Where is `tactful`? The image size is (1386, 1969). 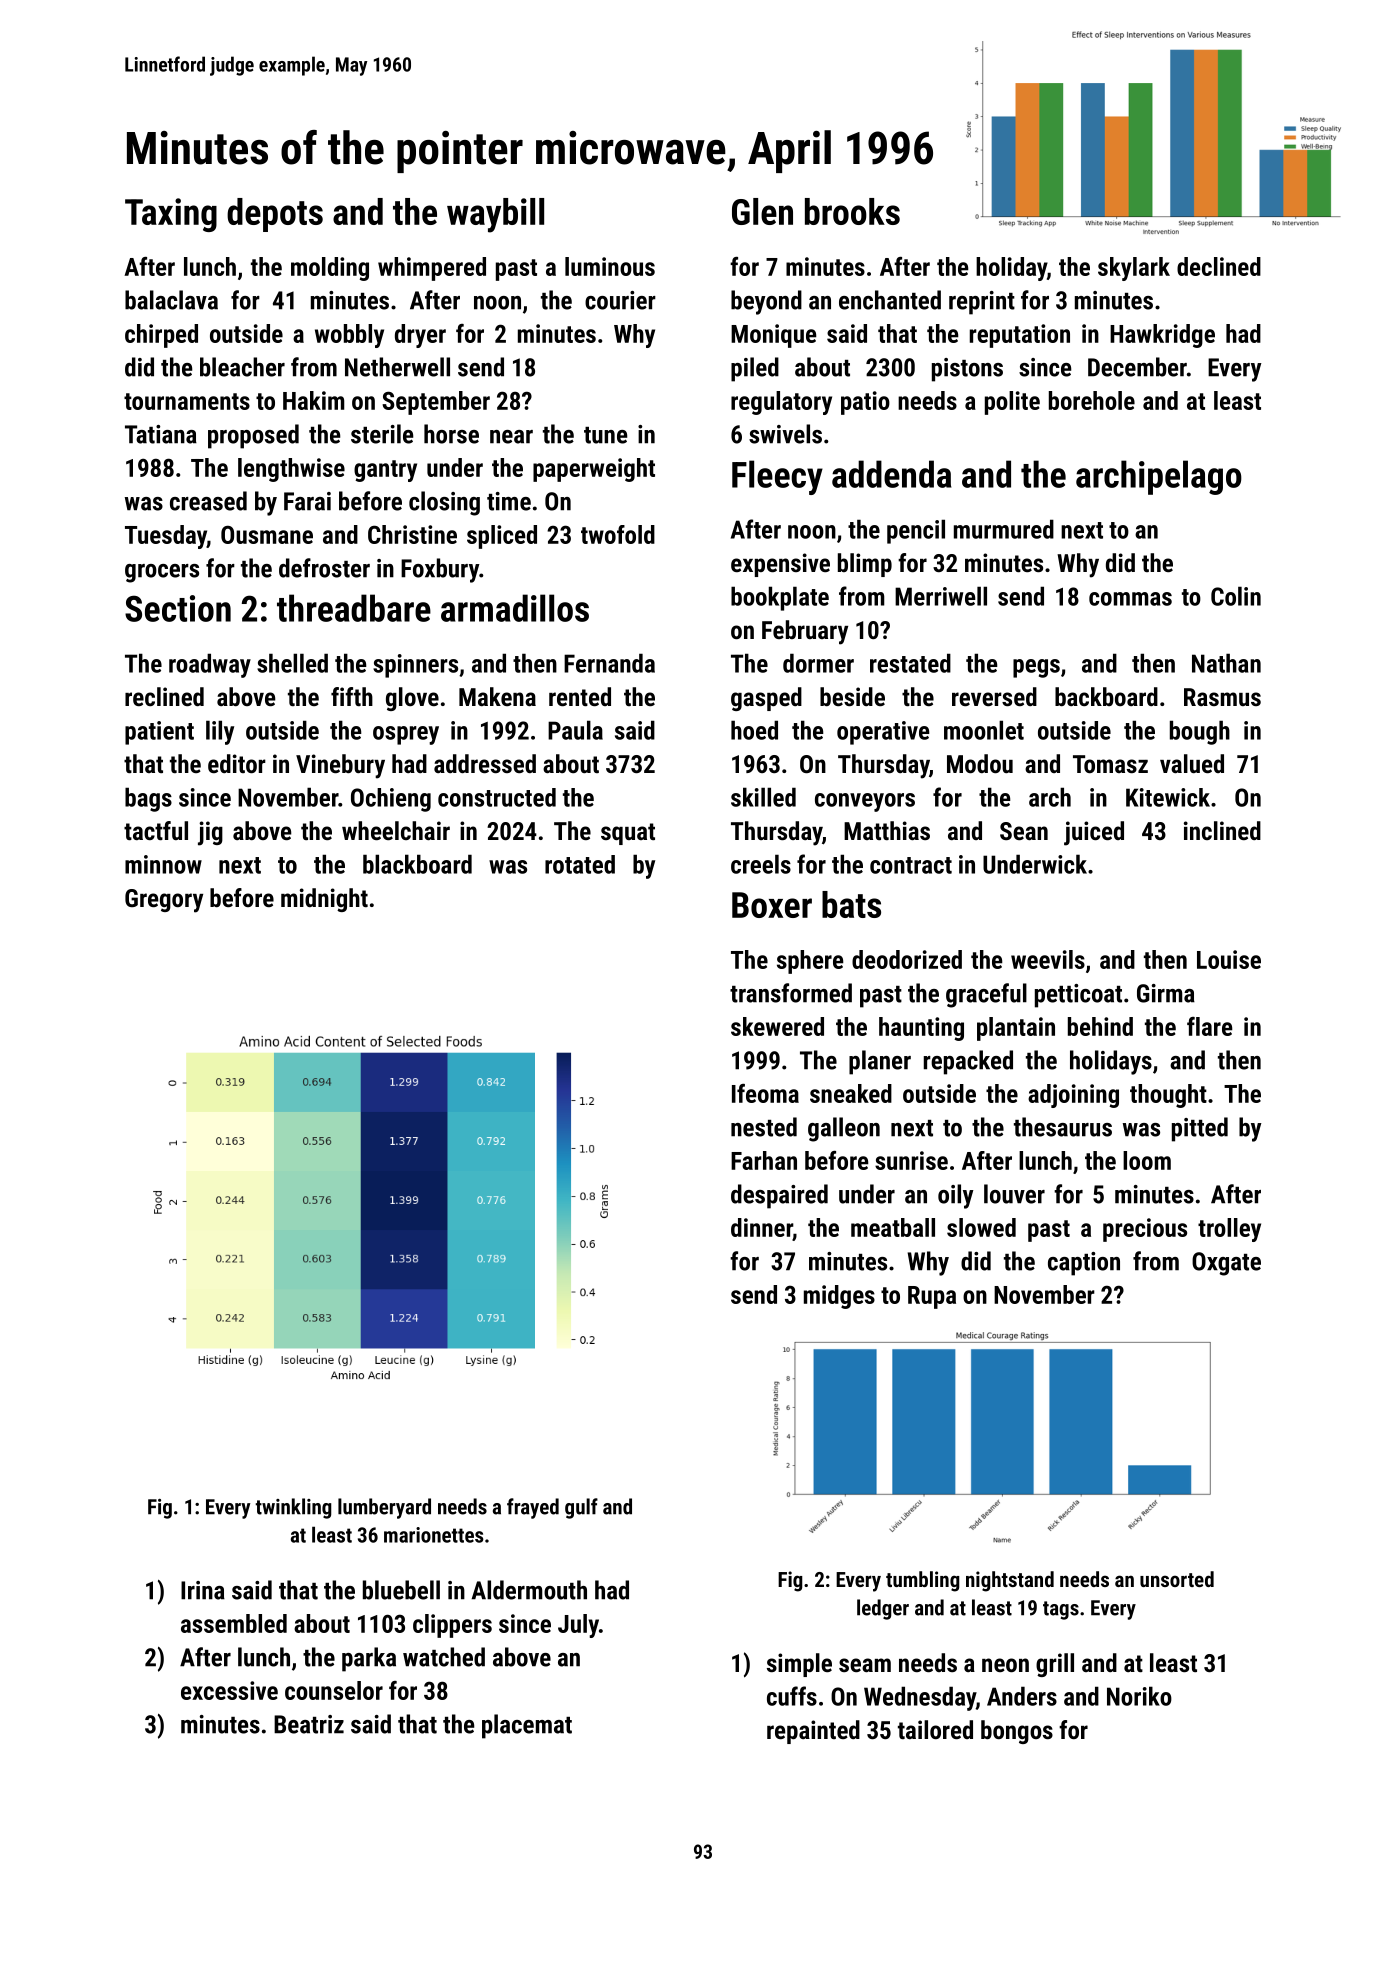 tactful is located at coordinates (156, 830).
